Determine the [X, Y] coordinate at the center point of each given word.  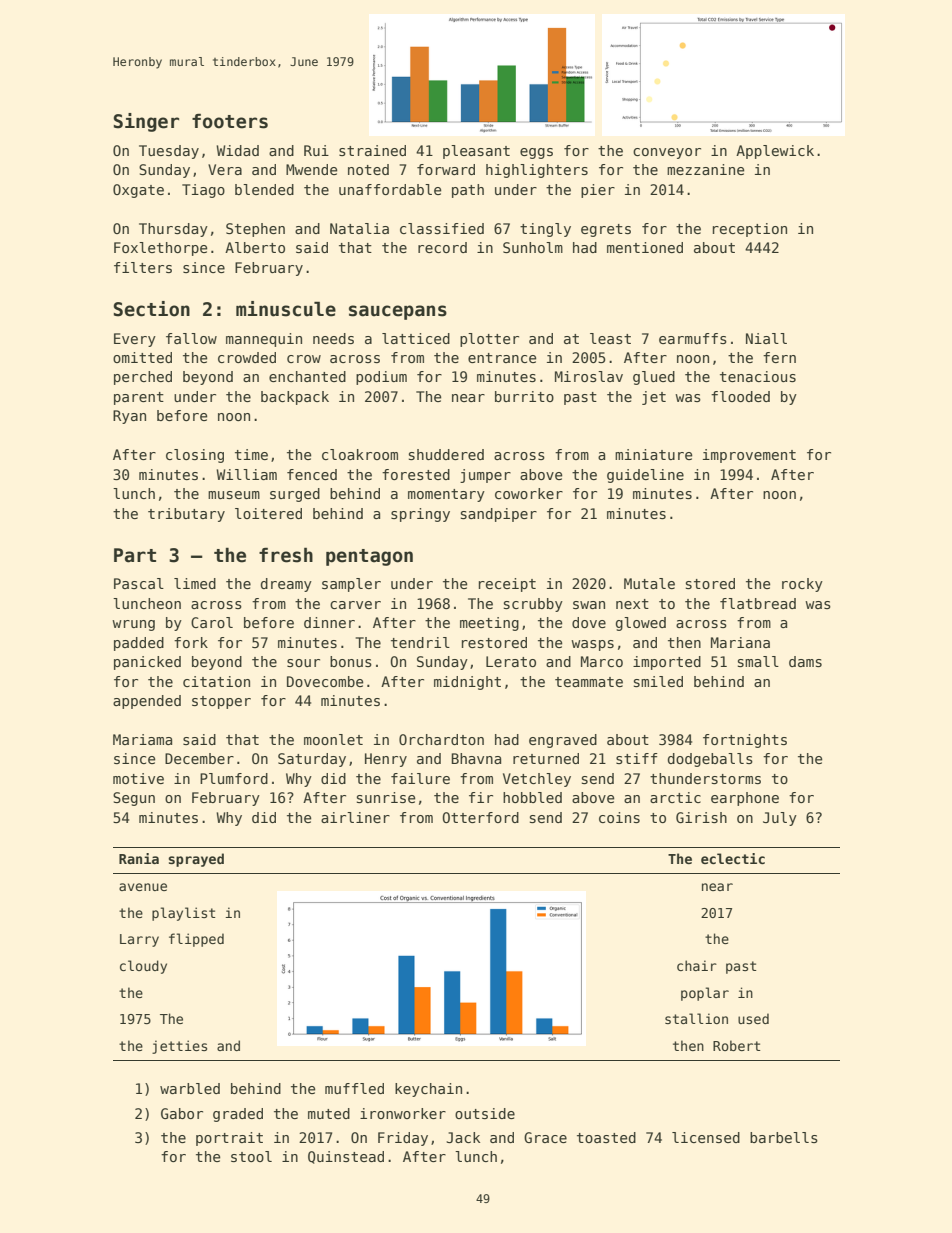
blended [264, 189]
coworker [529, 493]
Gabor [182, 1113]
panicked [147, 663]
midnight [467, 683]
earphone [745, 799]
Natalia [359, 228]
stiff [636, 758]
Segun [134, 799]
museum [234, 495]
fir [481, 797]
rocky [802, 585]
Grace [545, 1137]
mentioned [645, 247]
